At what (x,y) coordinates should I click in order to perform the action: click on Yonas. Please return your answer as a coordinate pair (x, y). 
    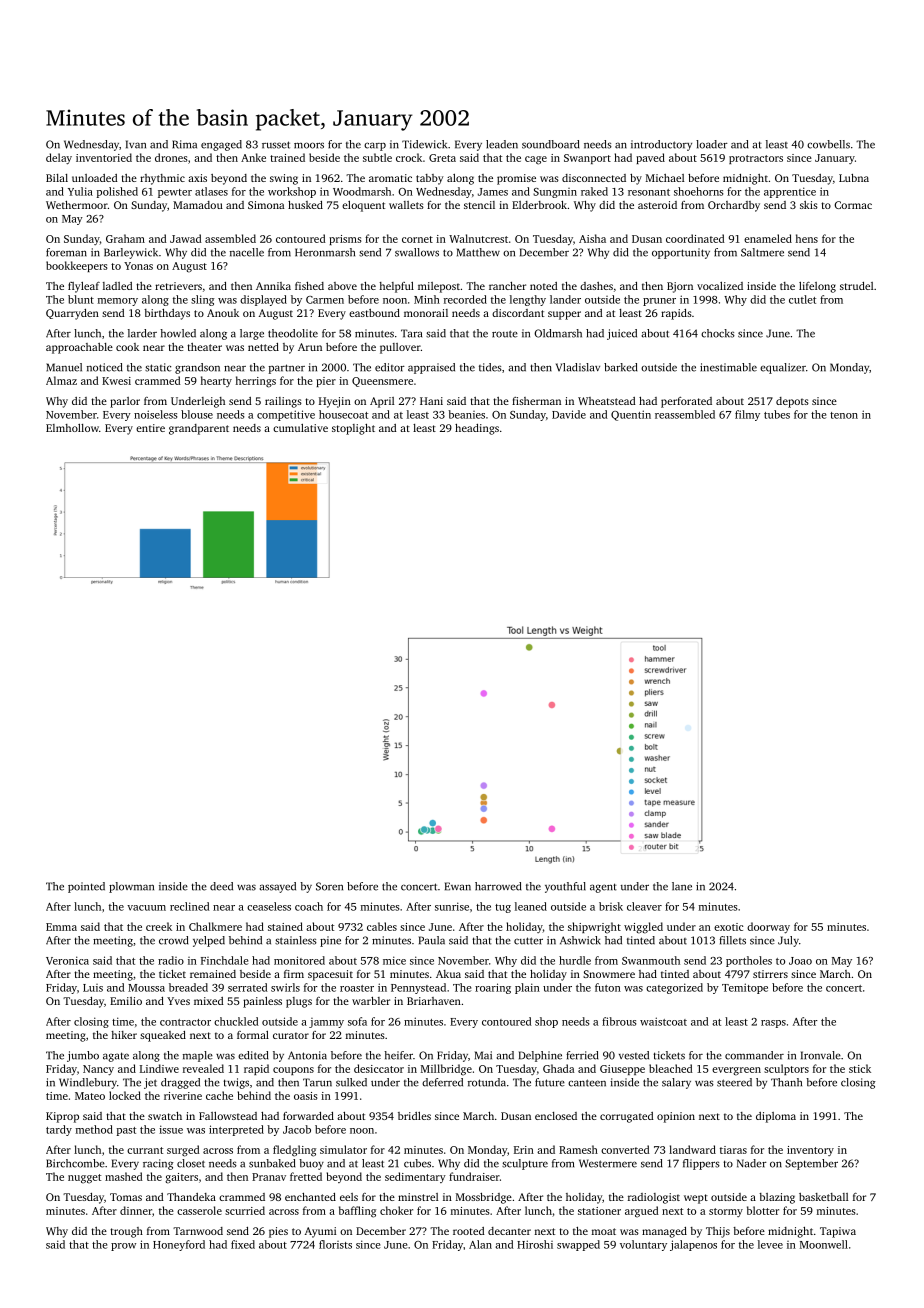
    Looking at the image, I should click on (138, 266).
